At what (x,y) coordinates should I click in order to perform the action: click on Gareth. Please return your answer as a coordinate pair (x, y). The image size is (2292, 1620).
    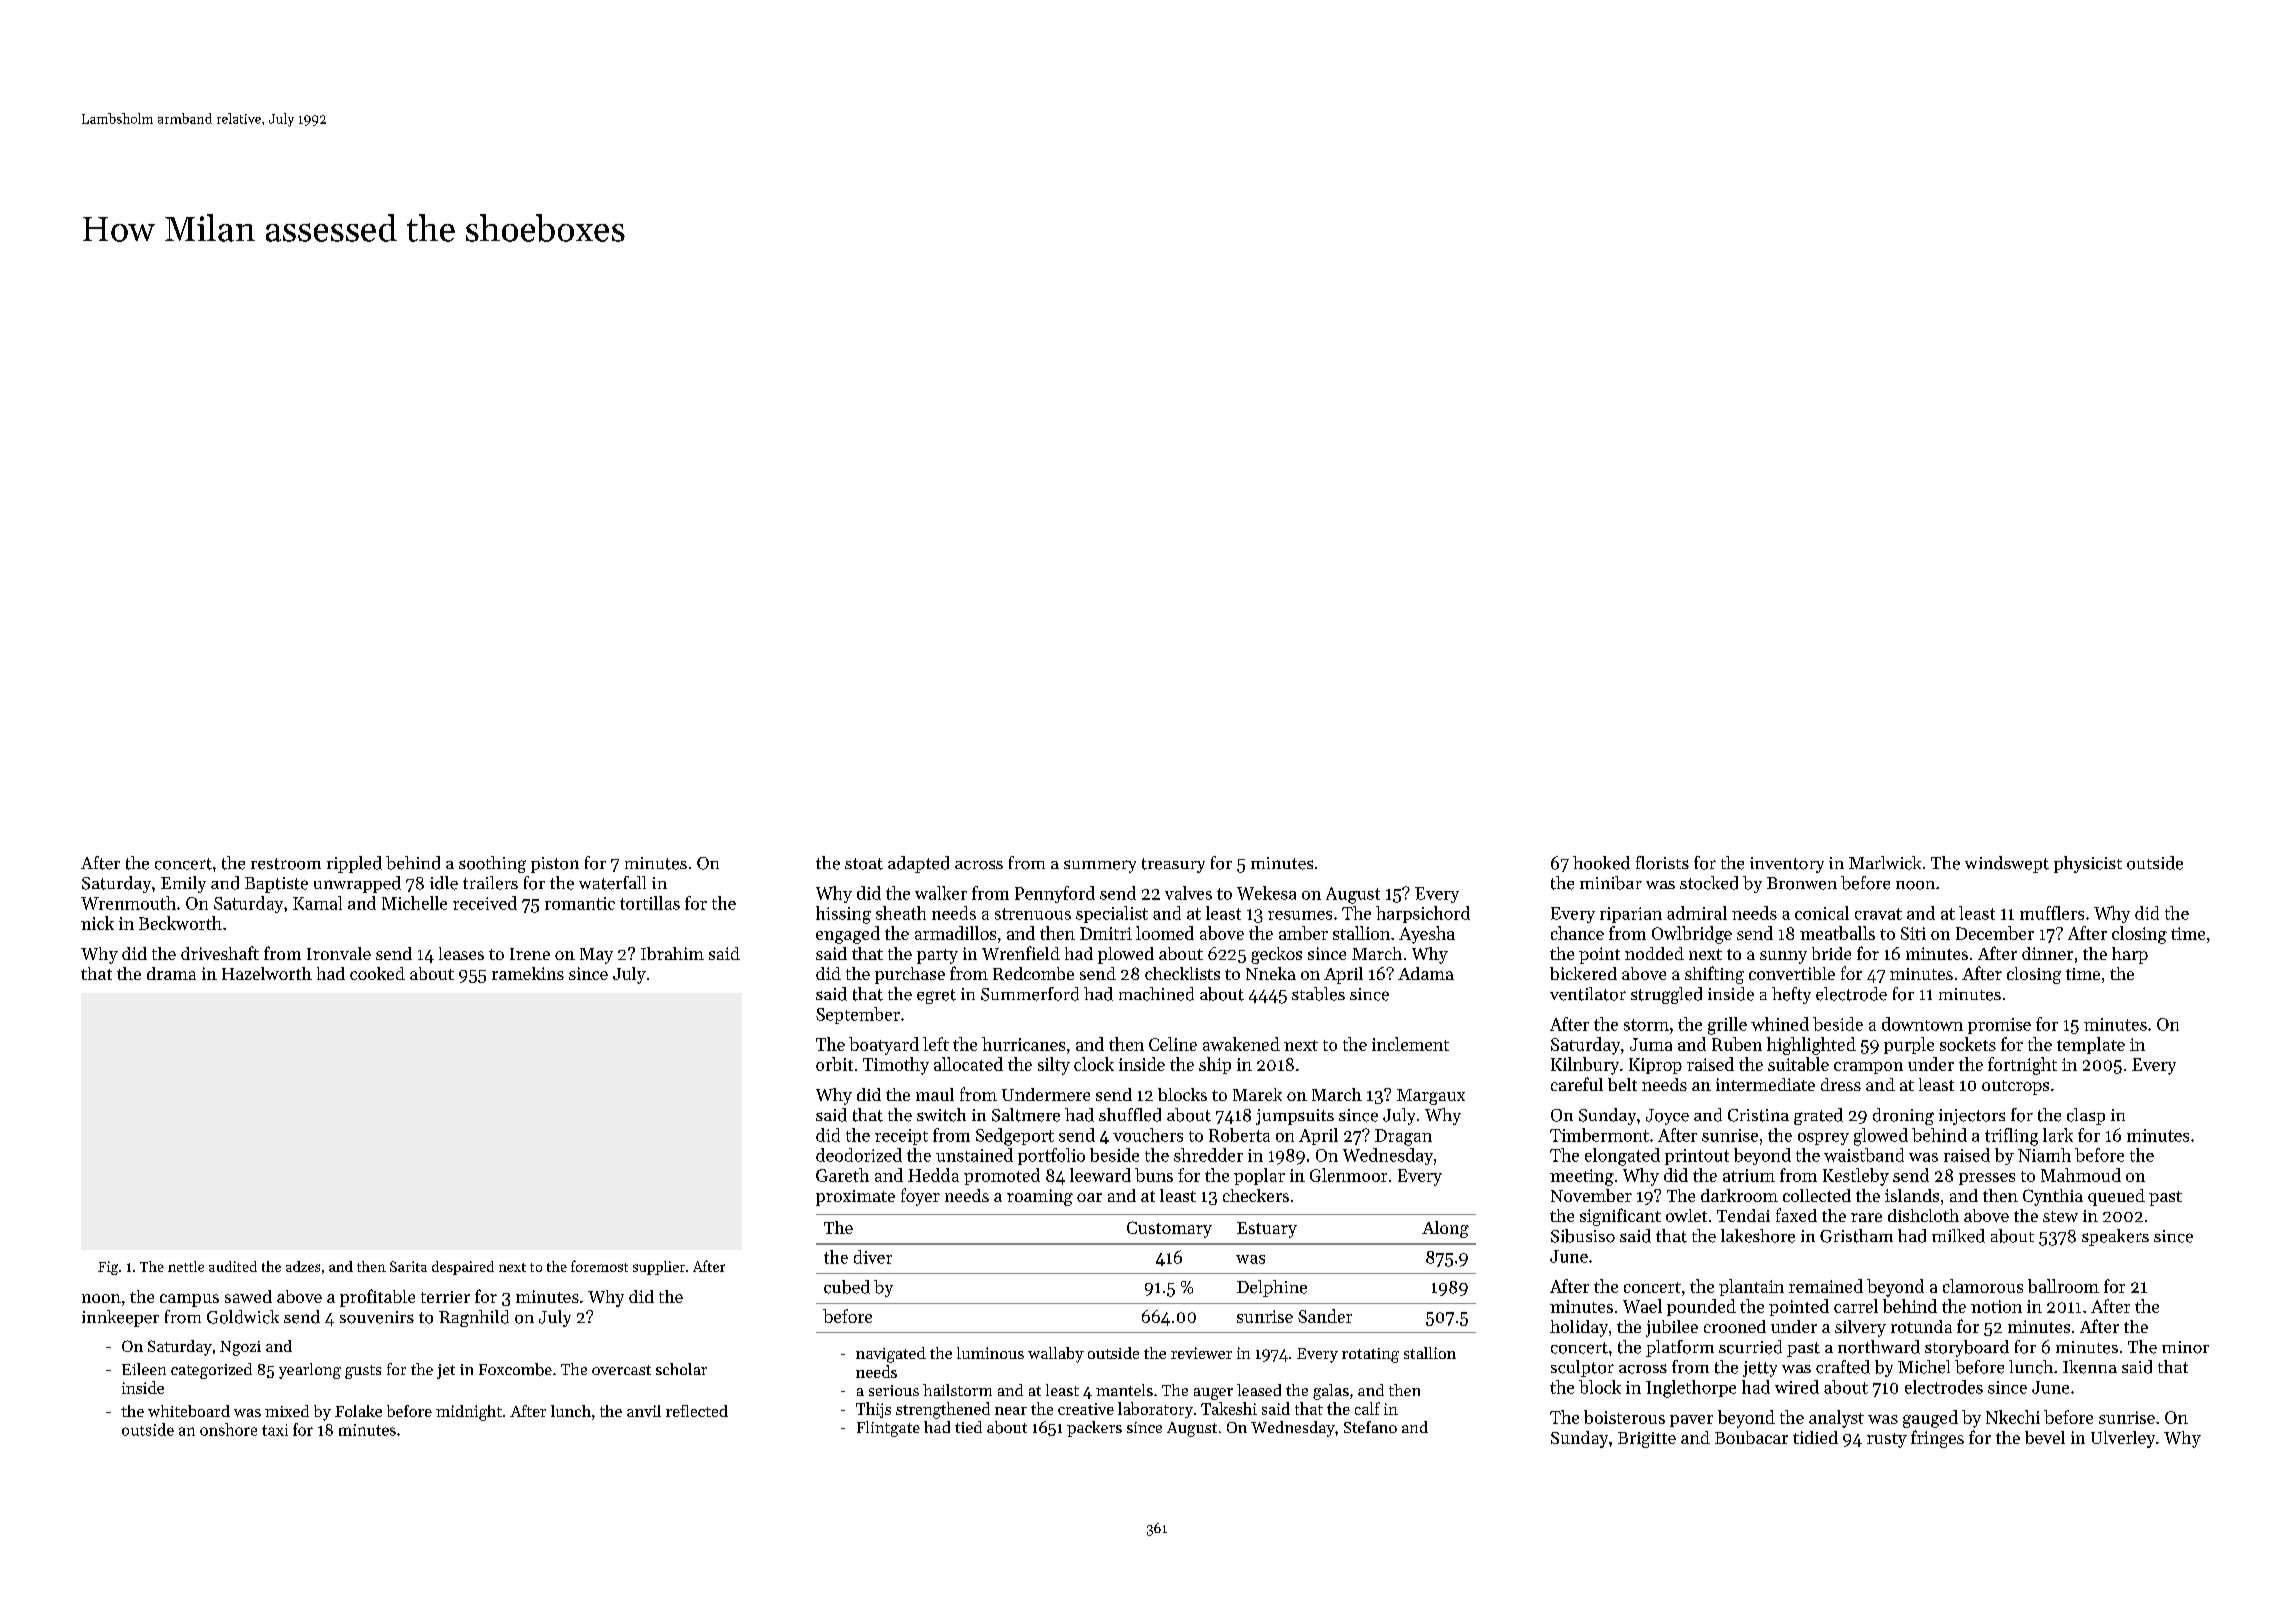
    Looking at the image, I should click on (842, 1175).
